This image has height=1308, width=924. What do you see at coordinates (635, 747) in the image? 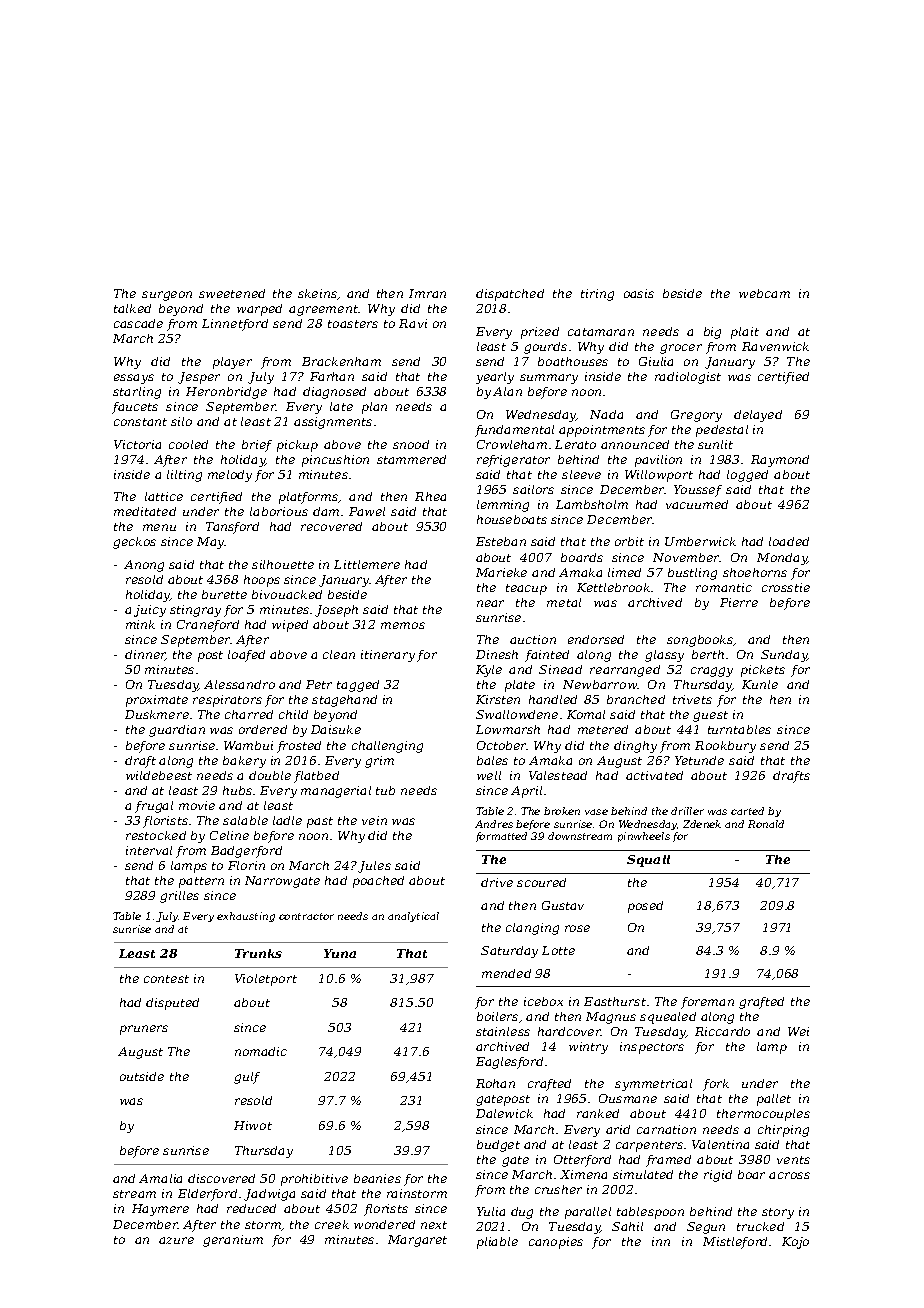
I see `dinghy` at bounding box center [635, 747].
